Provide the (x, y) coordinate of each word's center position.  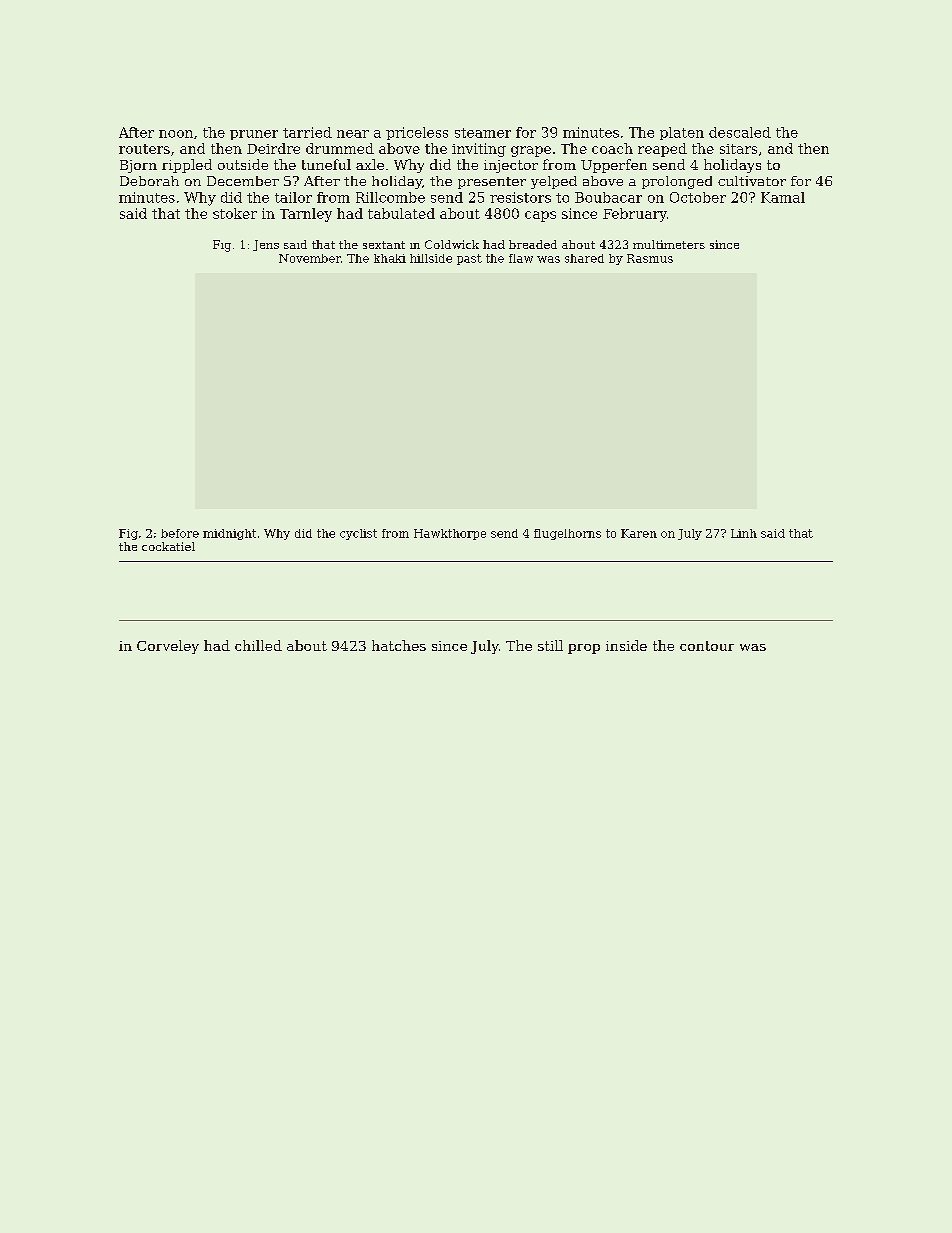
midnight (229, 534)
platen (682, 133)
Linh (744, 533)
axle (370, 164)
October (698, 197)
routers (144, 149)
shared (584, 258)
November (310, 258)
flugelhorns (567, 534)
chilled (258, 645)
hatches (399, 645)
